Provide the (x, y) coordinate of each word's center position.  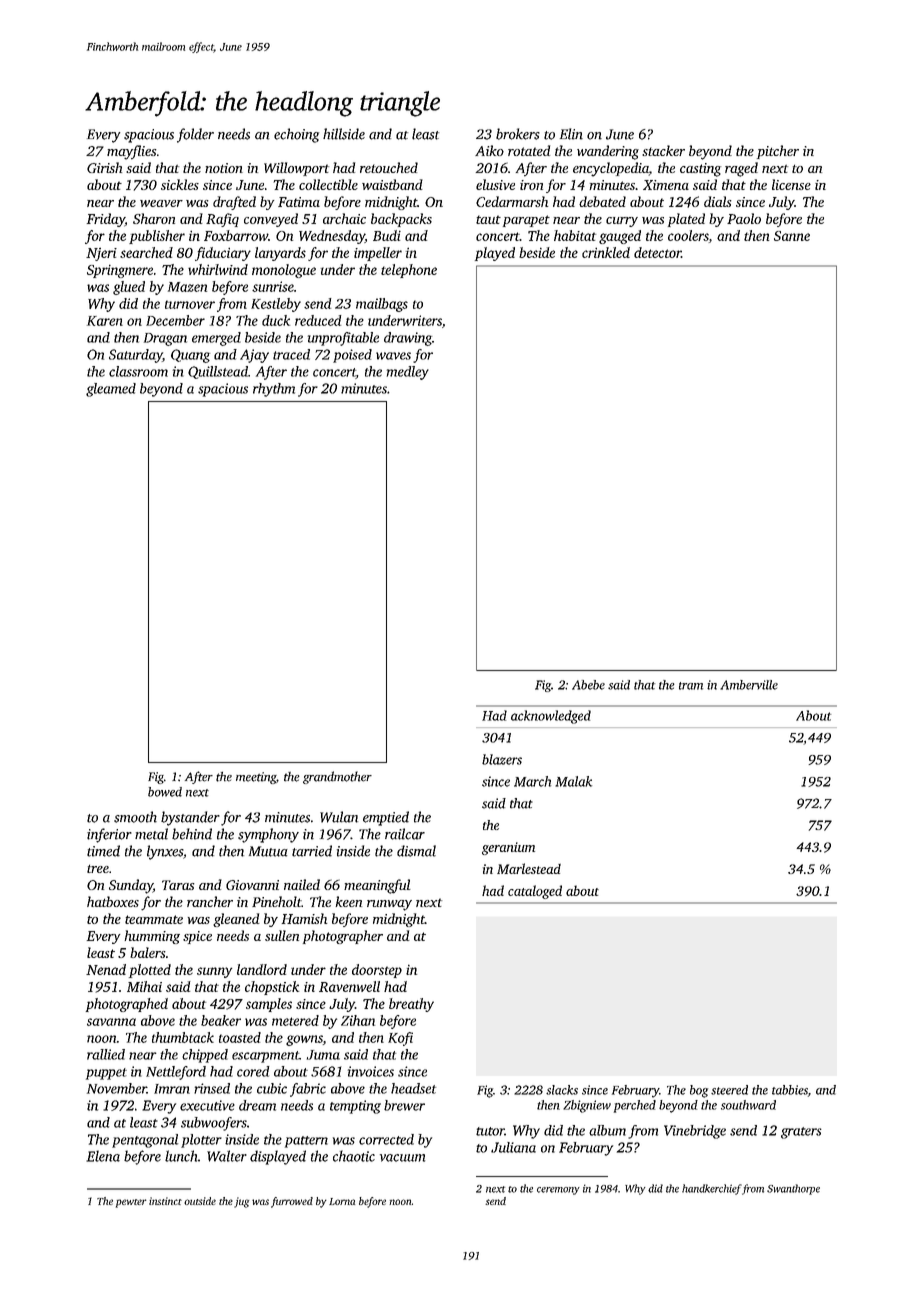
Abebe (588, 685)
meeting (256, 778)
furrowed (292, 1202)
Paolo (744, 218)
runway (389, 905)
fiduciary (223, 254)
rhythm (274, 390)
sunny (214, 972)
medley (408, 373)
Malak (573, 781)
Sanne (792, 236)
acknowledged (551, 717)
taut (488, 219)
